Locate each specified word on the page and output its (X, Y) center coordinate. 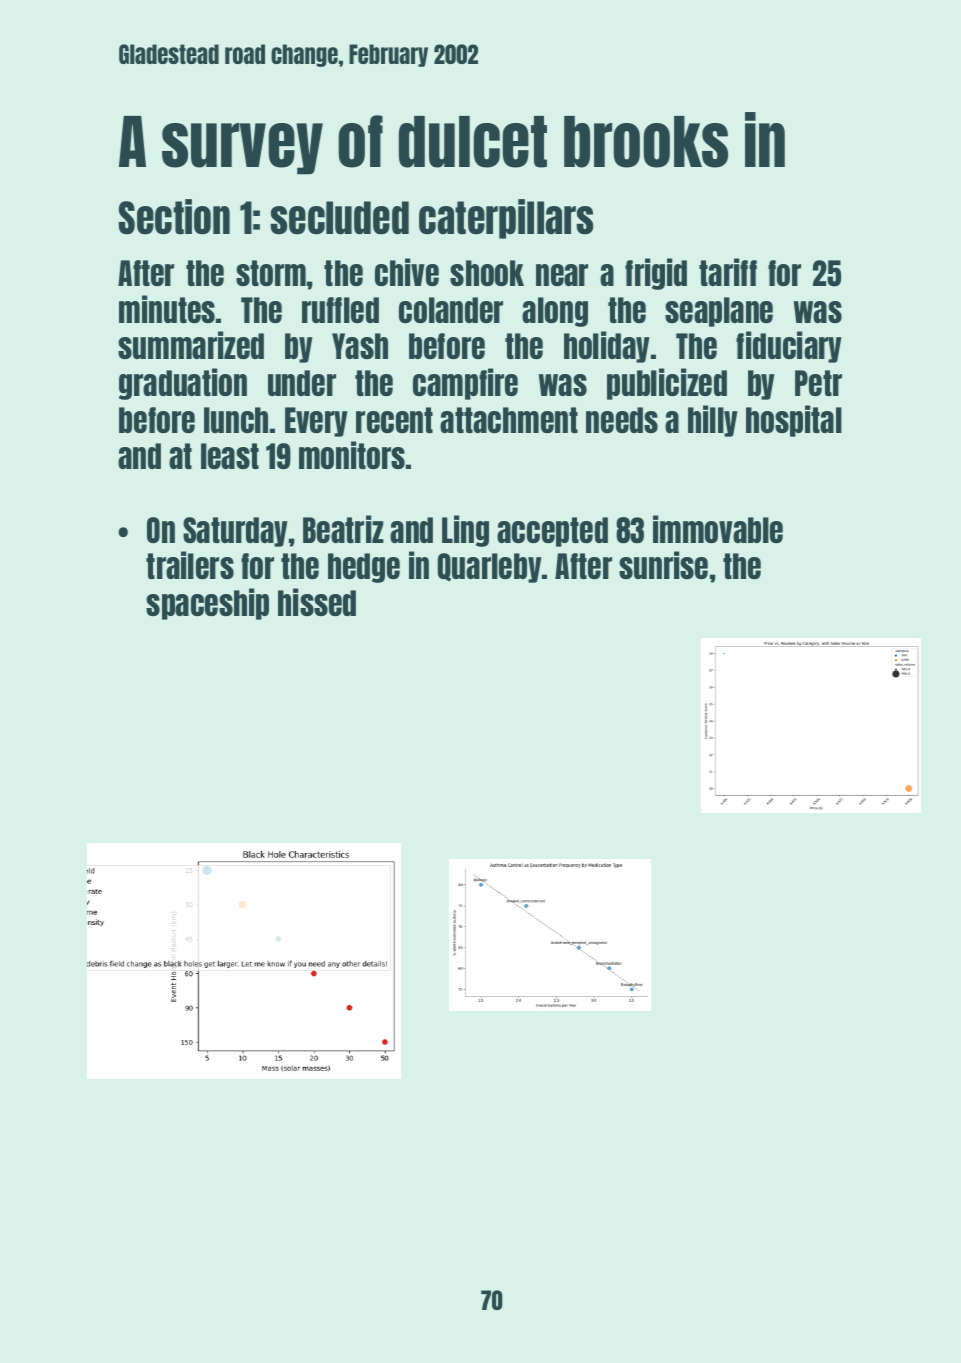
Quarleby (490, 568)
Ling (465, 531)
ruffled (340, 310)
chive (407, 272)
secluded (339, 218)
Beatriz (343, 529)
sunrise (663, 565)
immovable (718, 529)
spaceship (207, 604)
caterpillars (506, 219)
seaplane (719, 312)
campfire (465, 384)
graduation (183, 384)
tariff (728, 272)
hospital (794, 421)
